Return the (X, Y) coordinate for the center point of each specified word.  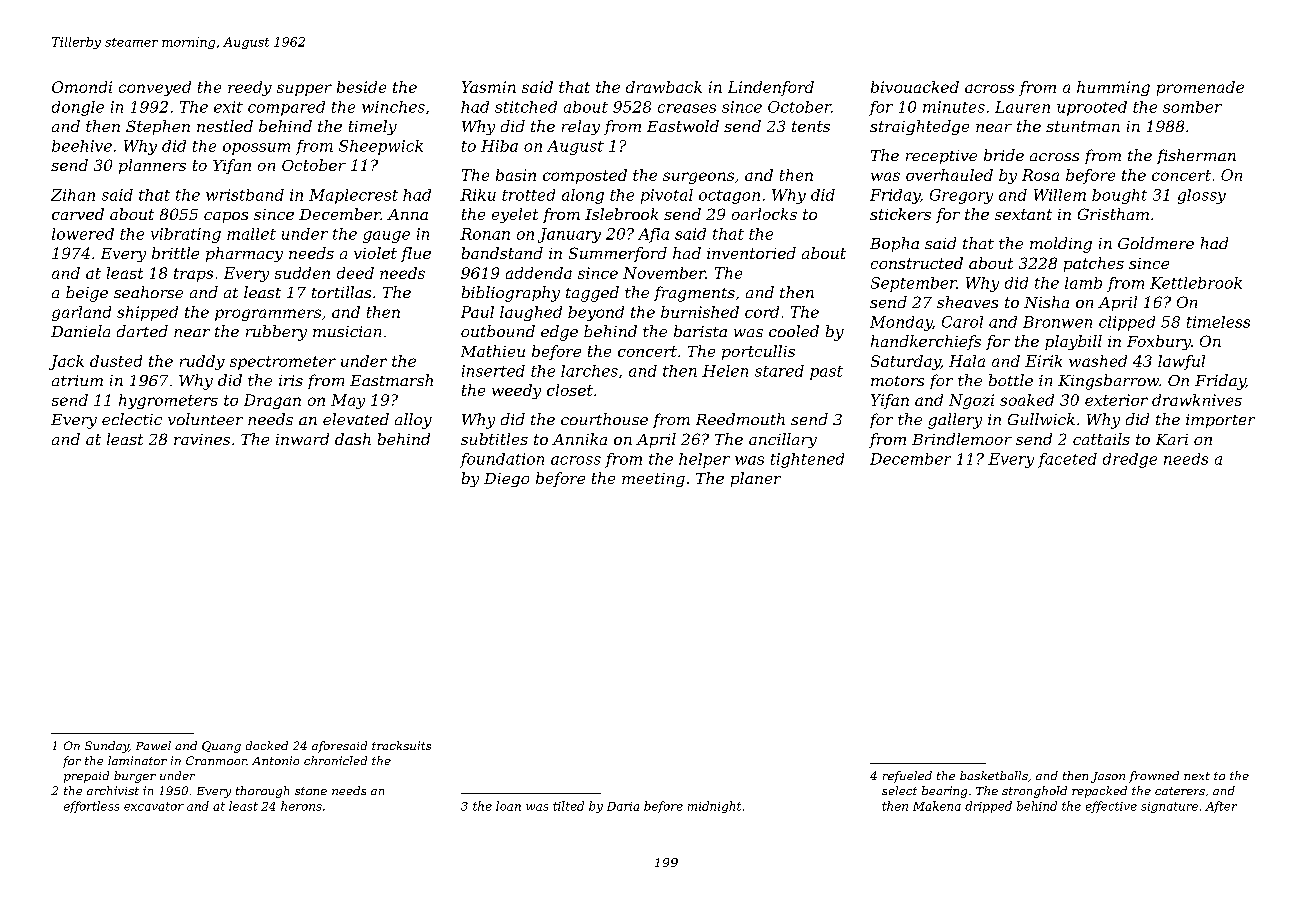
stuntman (1083, 126)
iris (291, 380)
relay (581, 127)
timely (373, 127)
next (1197, 776)
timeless (1218, 322)
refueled (907, 777)
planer (756, 479)
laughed (531, 313)
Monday (901, 323)
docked (267, 745)
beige (87, 294)
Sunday (107, 747)
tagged (592, 294)
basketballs (994, 775)
